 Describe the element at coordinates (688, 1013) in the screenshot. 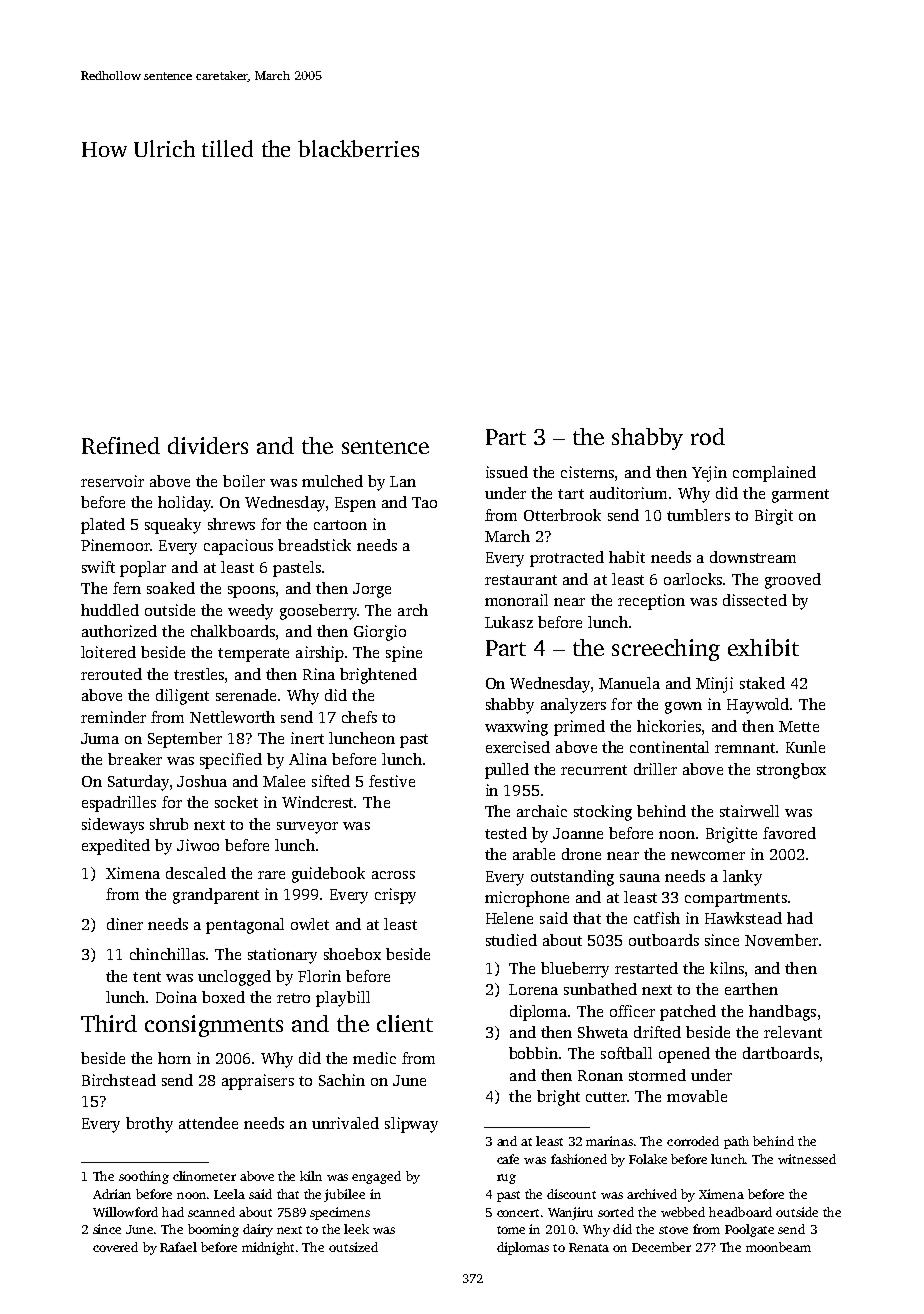

I see `patched` at that location.
